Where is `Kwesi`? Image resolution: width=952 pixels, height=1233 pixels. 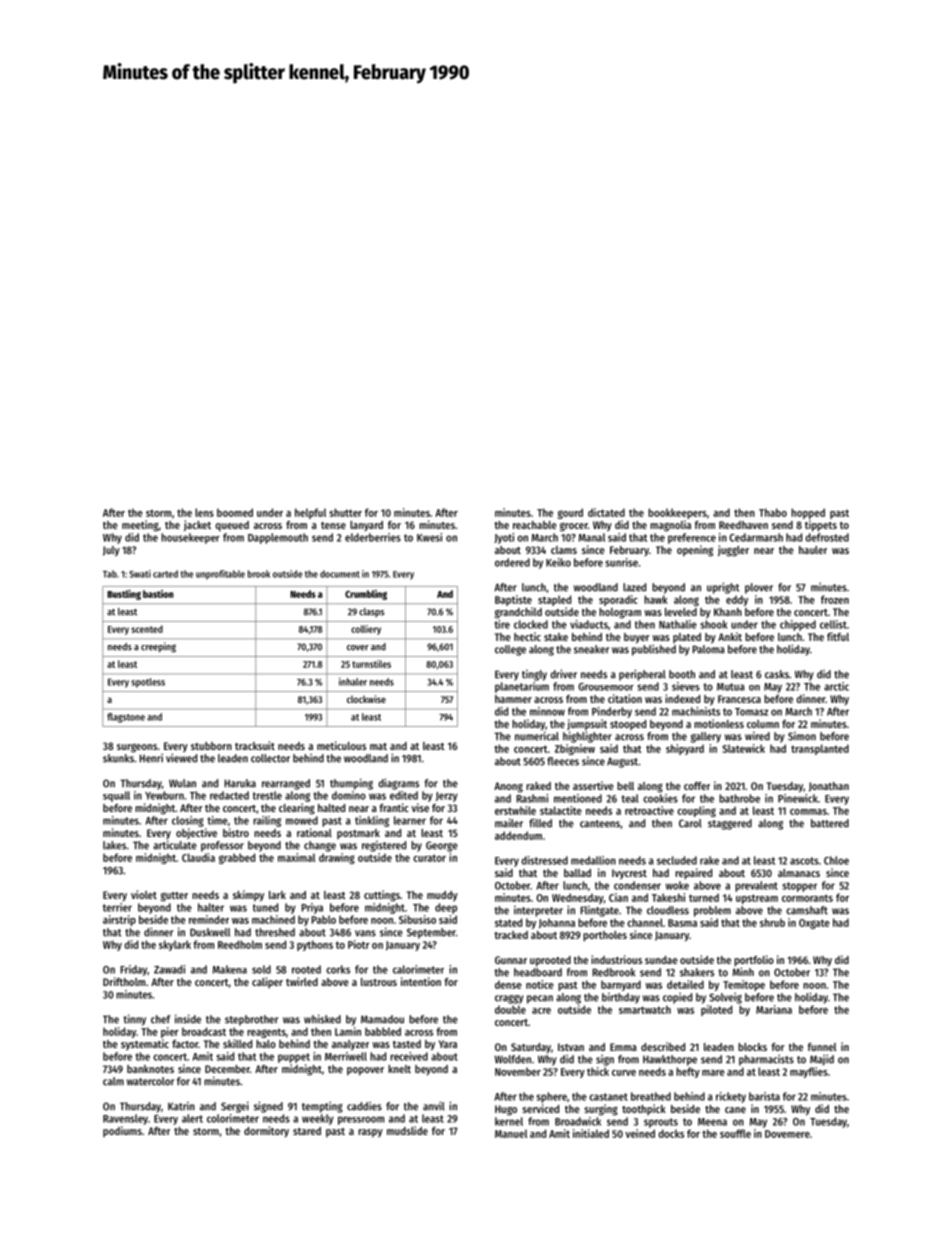 Kwesi is located at coordinates (429, 537).
